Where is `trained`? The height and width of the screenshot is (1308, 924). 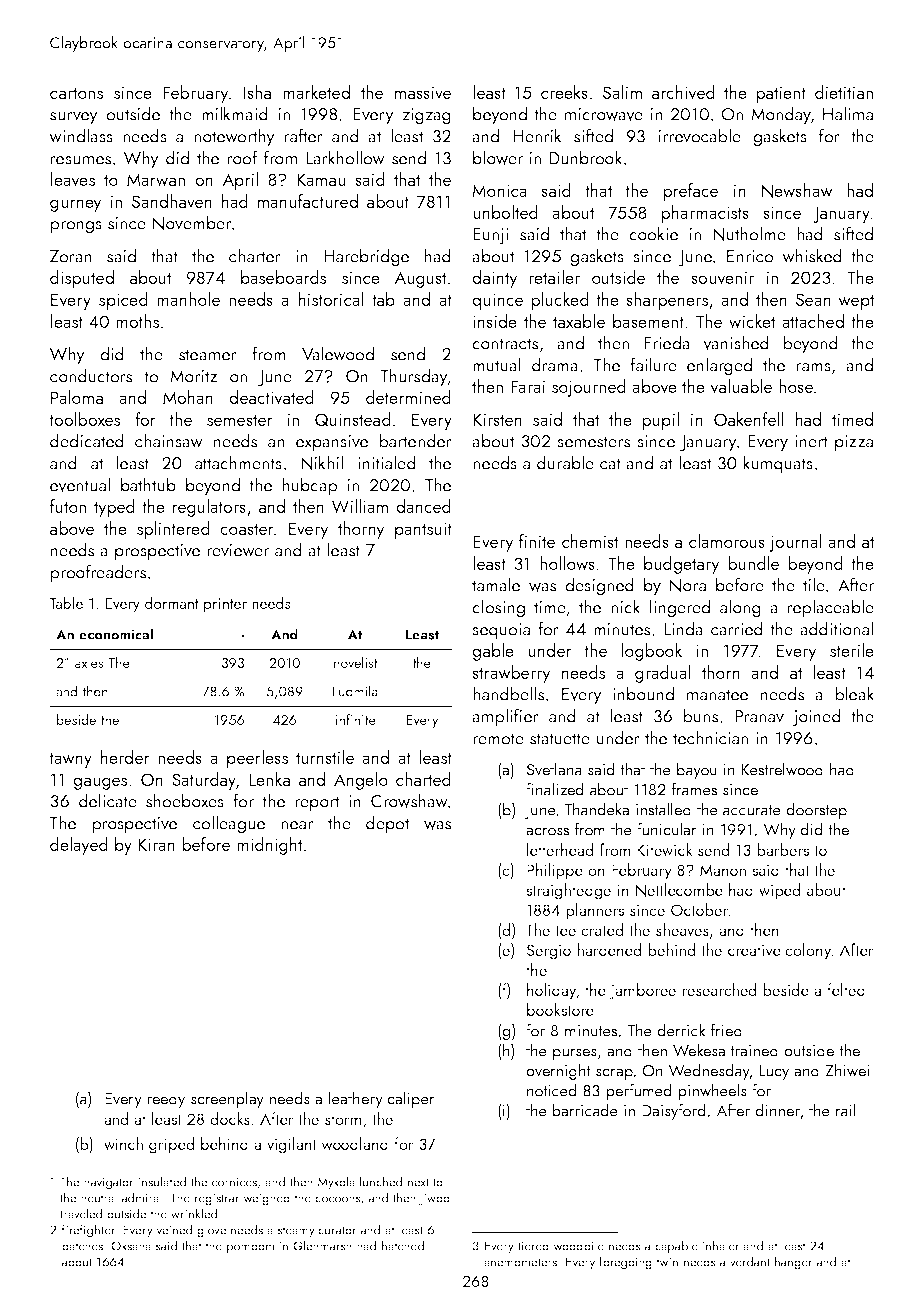 trained is located at coordinates (754, 1050).
